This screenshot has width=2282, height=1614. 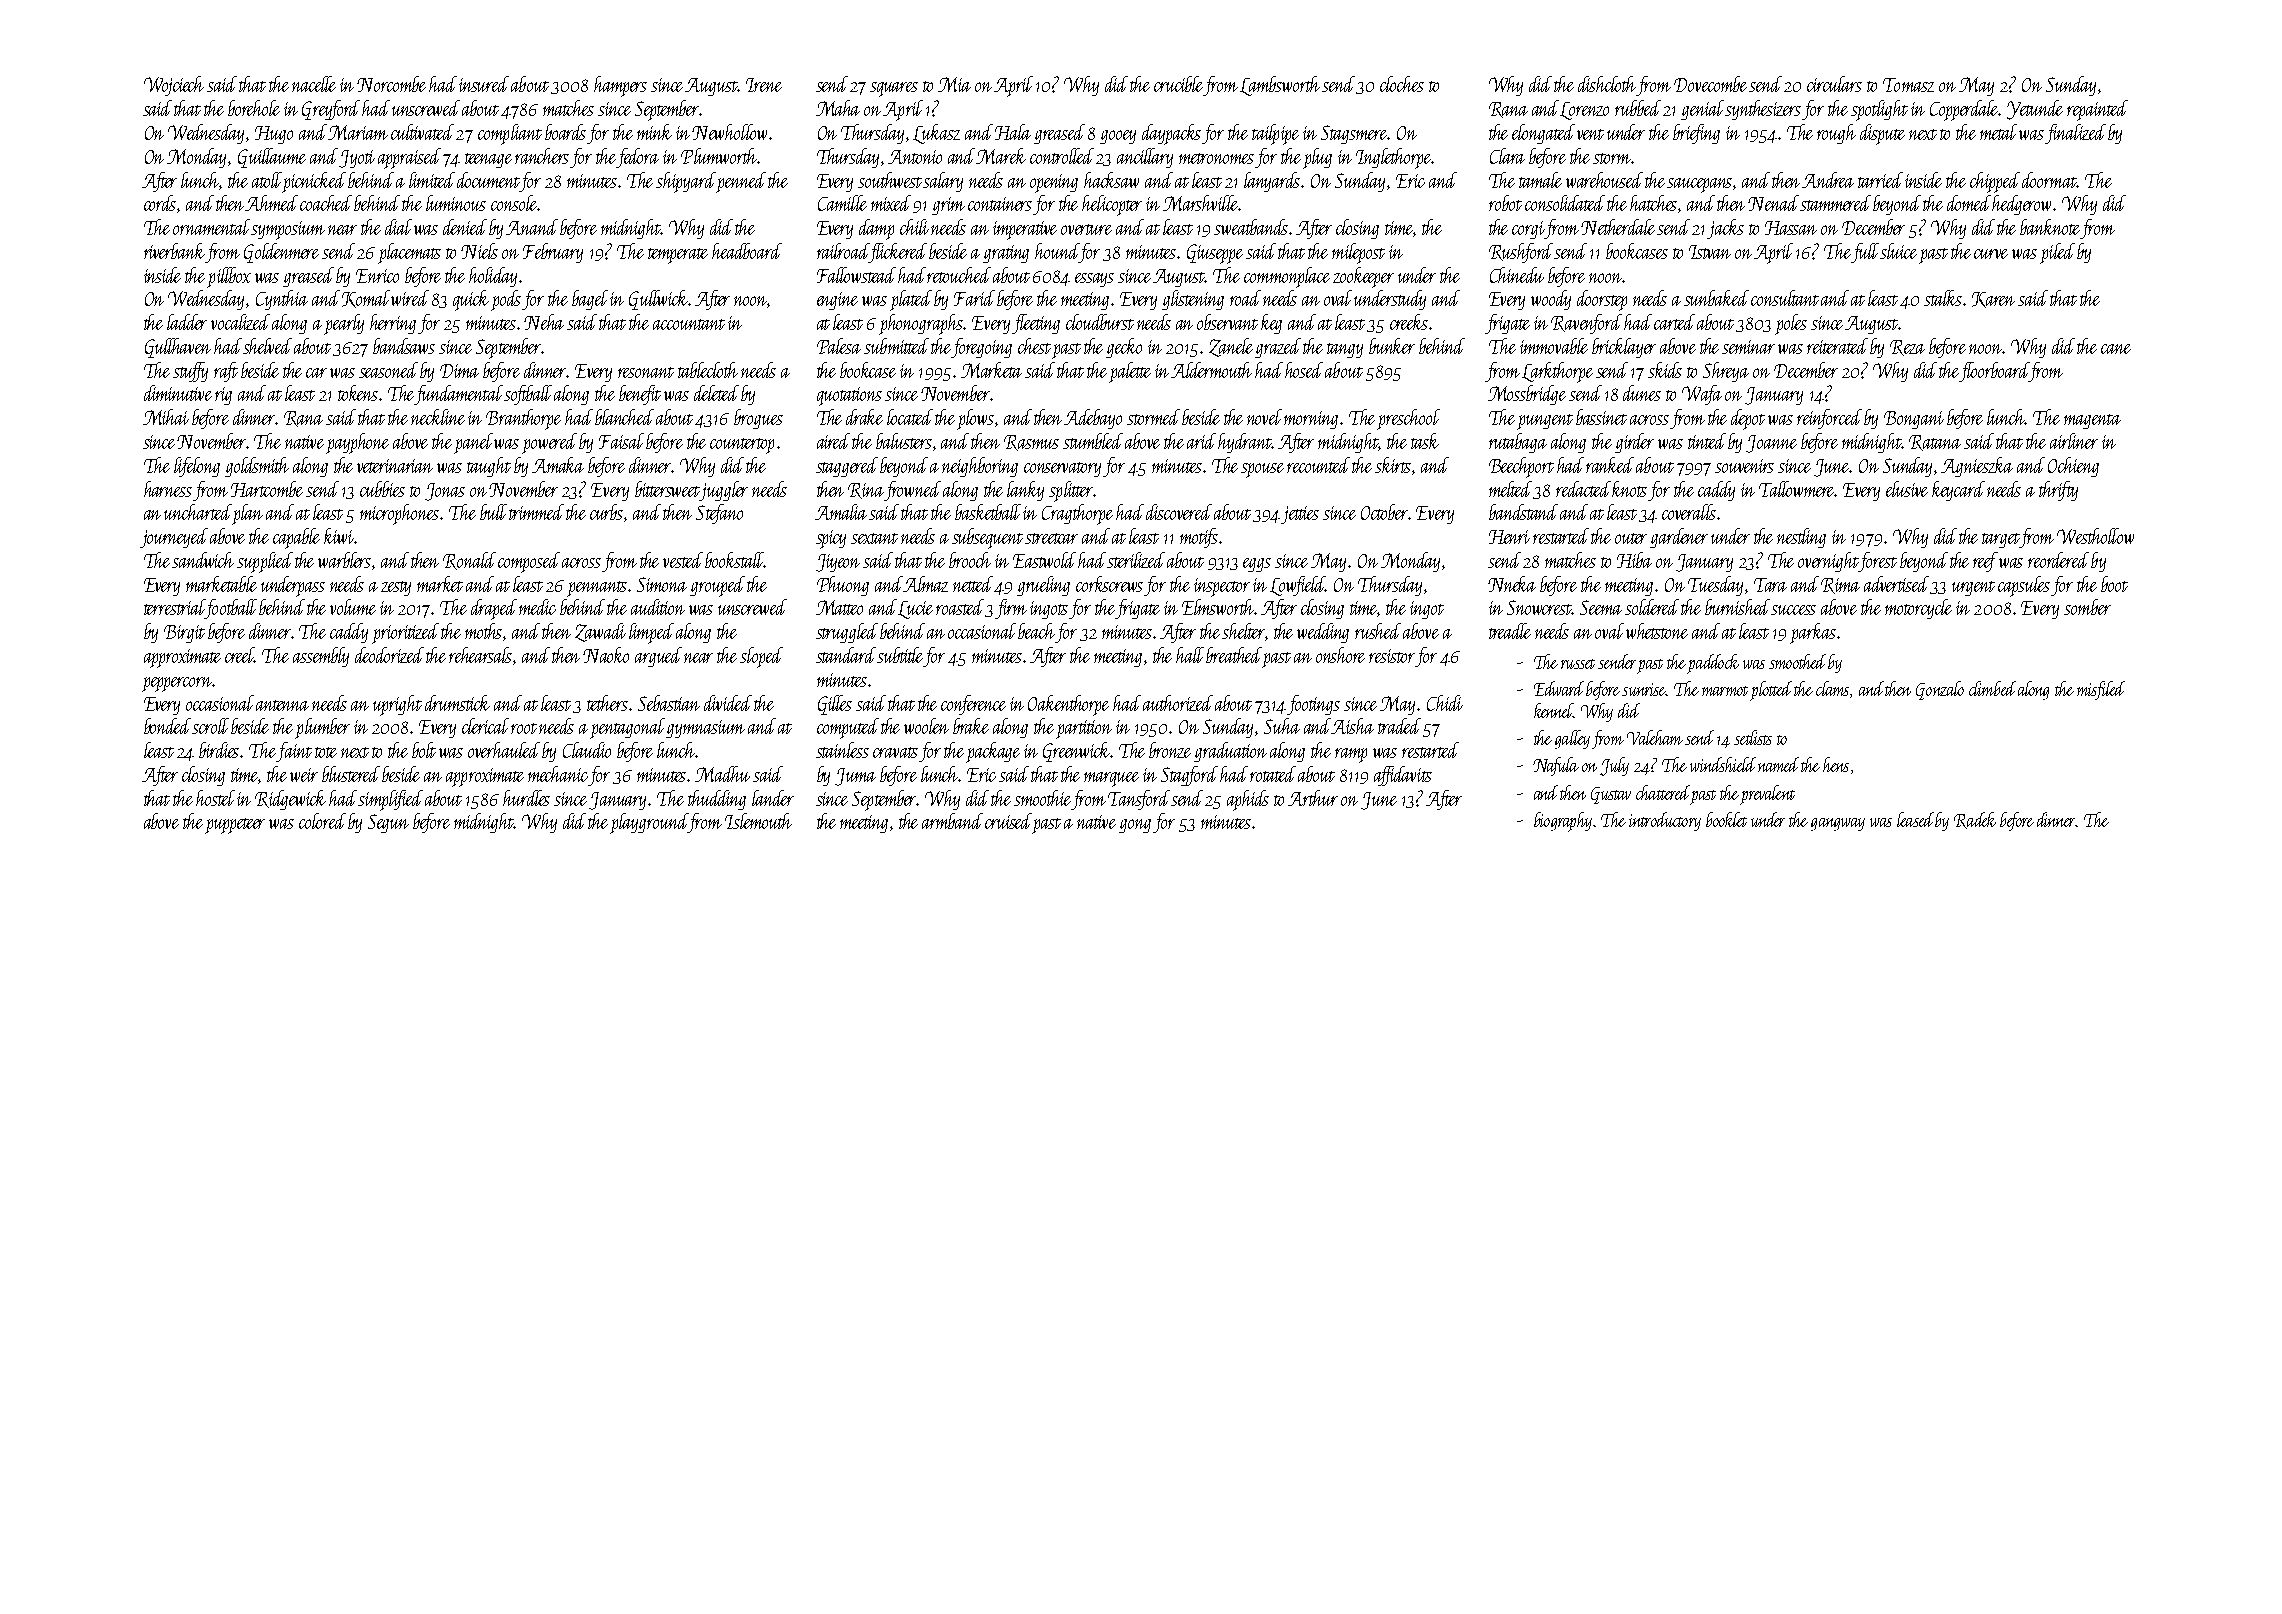 I want to click on Goldenmere, so click(x=281, y=253).
